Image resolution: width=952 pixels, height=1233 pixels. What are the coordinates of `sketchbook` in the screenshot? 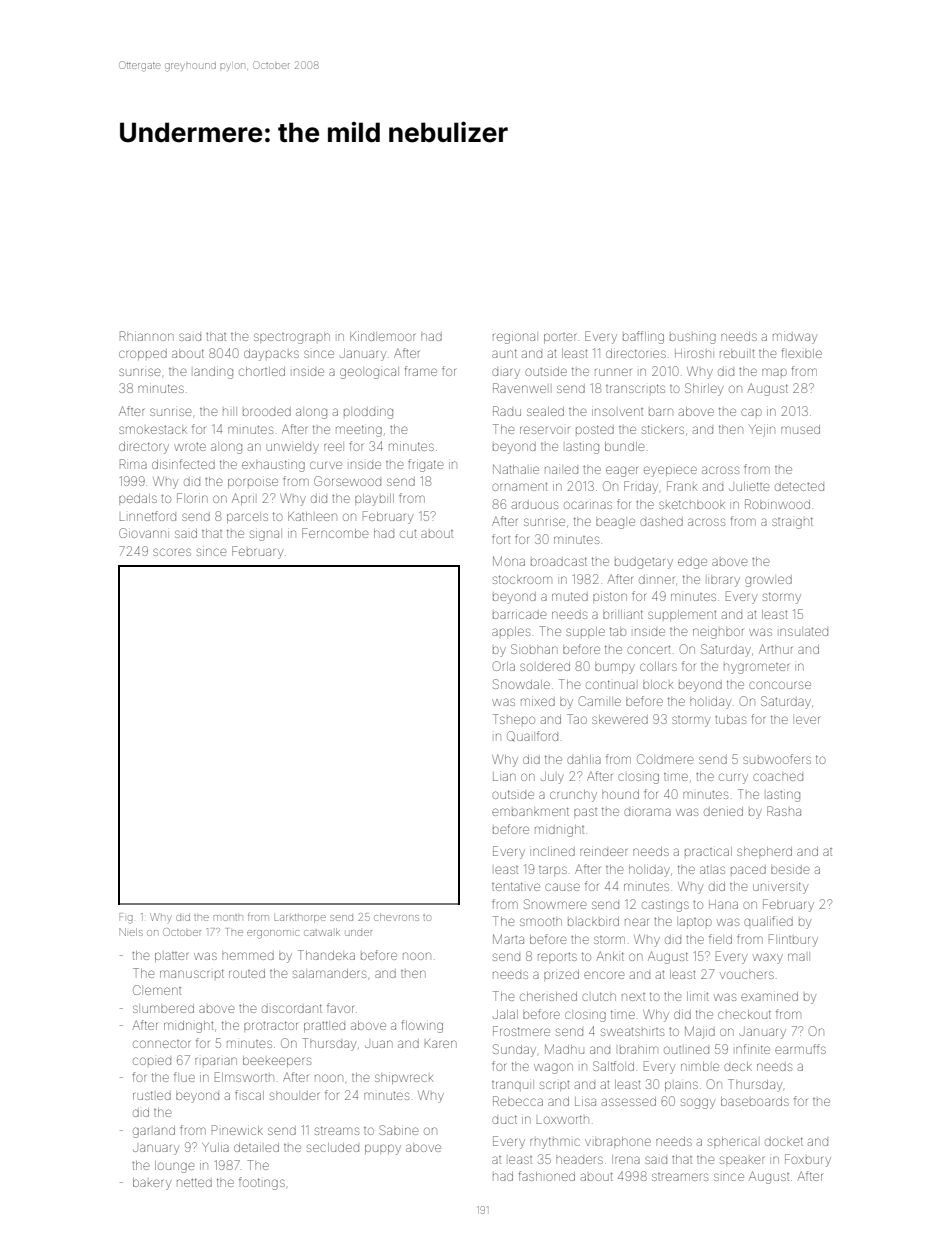 It's located at (692, 504).
